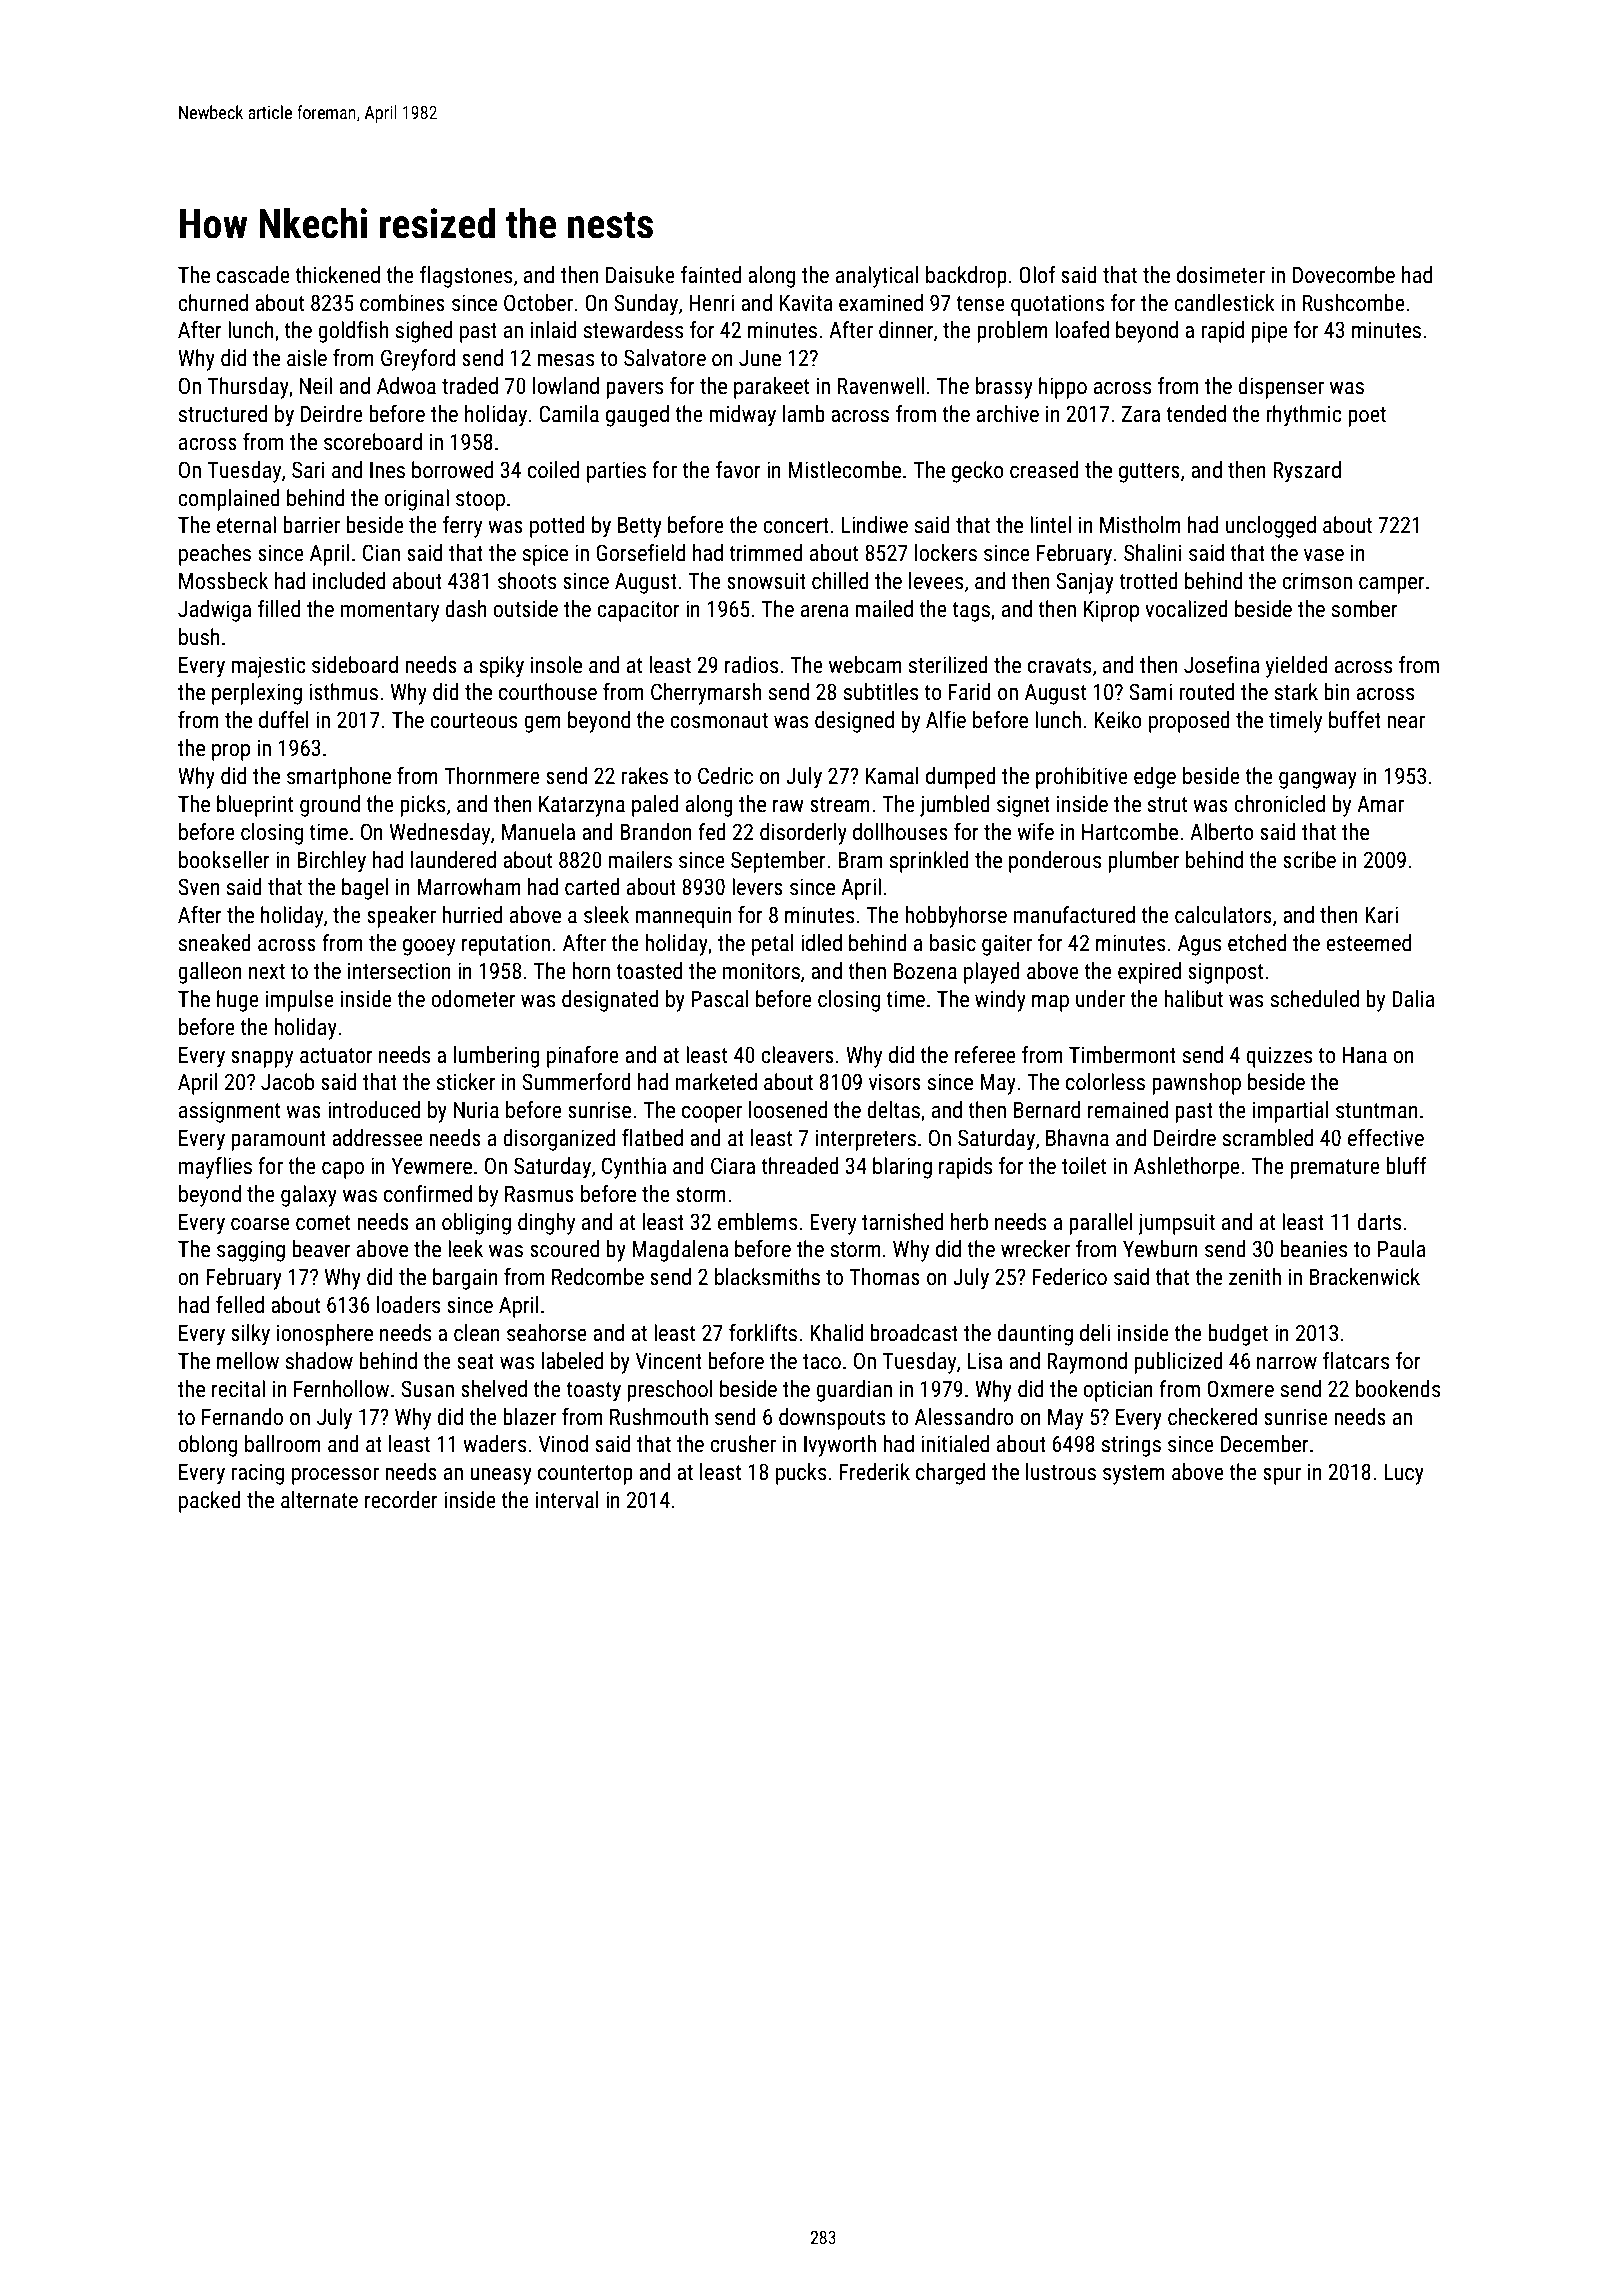 The height and width of the screenshot is (2292, 1620). Describe the element at coordinates (725, 776) in the screenshot. I see `Cedric` at that location.
